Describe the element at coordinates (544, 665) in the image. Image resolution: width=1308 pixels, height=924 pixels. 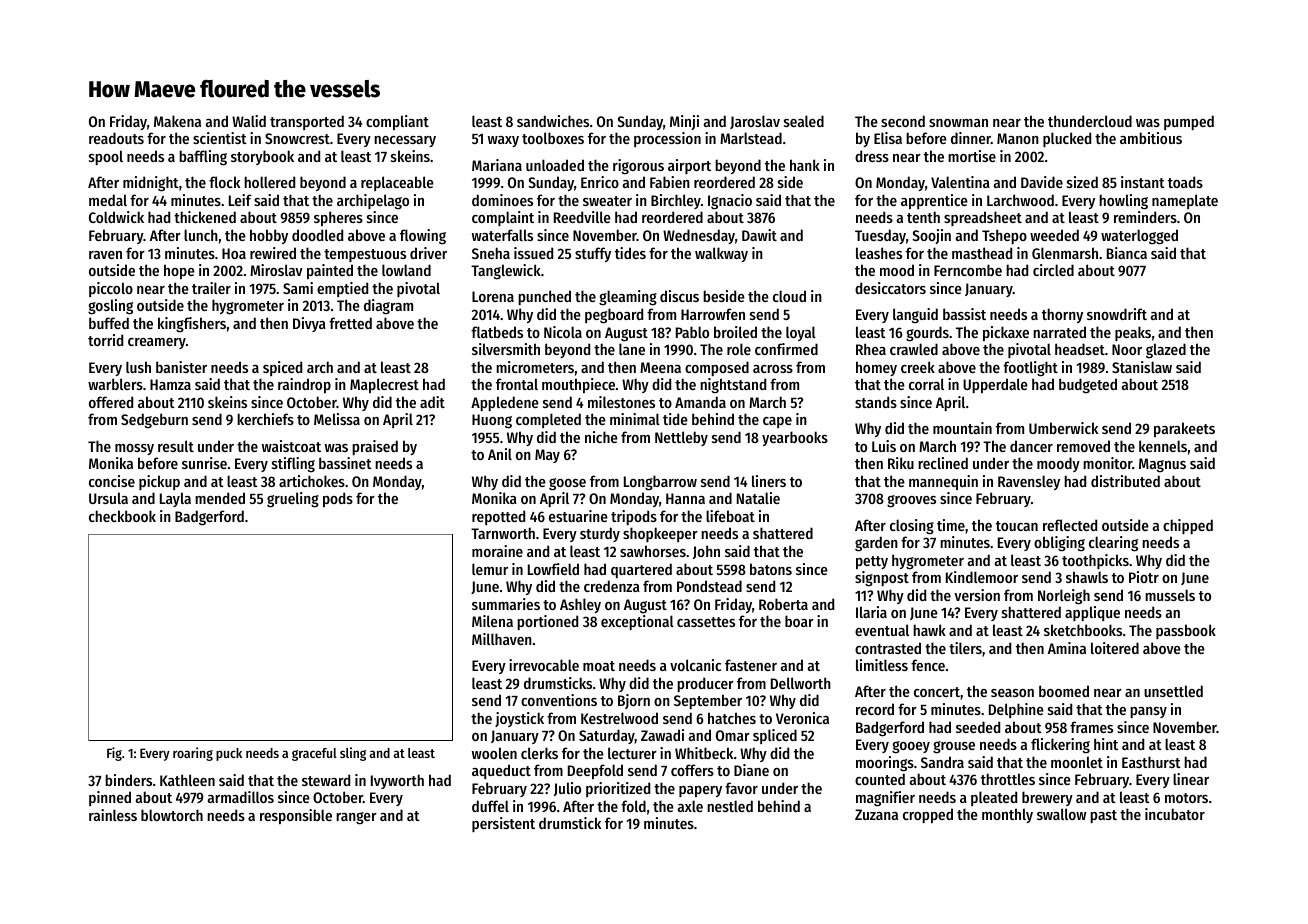
I see `irrevocable` at that location.
